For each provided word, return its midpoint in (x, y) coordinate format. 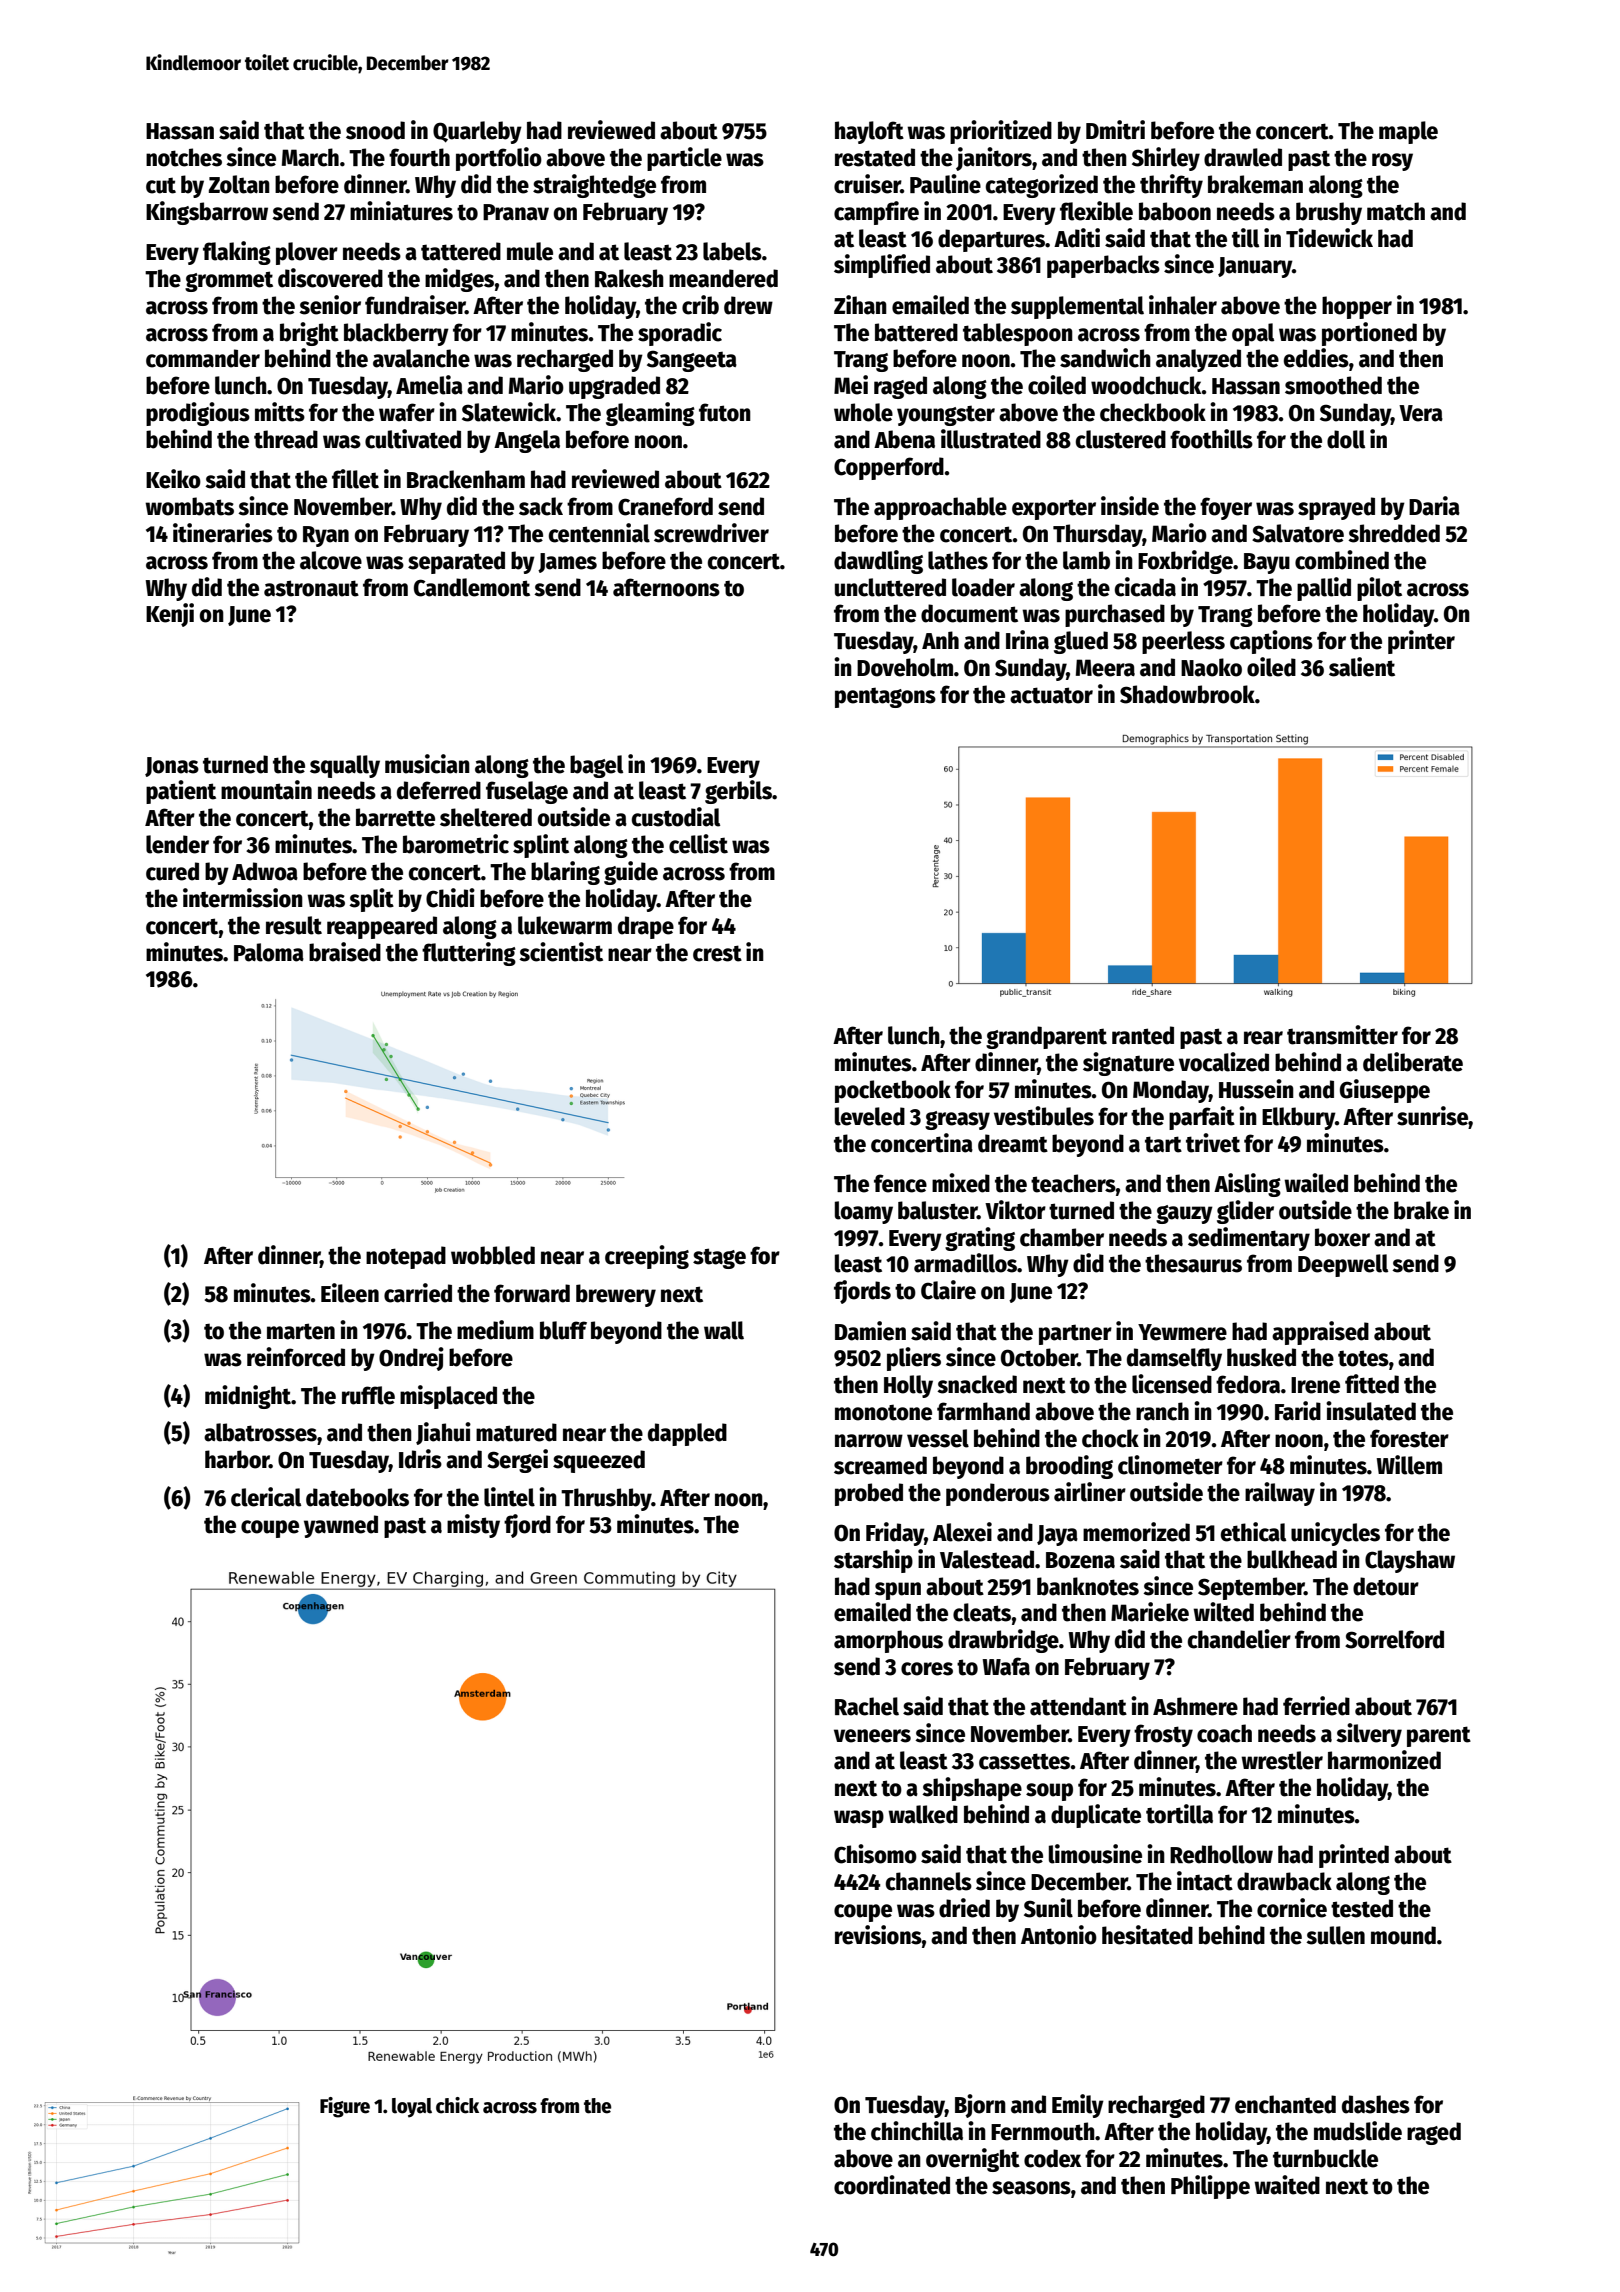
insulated (1371, 1411)
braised (345, 952)
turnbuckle (1325, 2158)
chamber (1062, 1237)
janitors (994, 159)
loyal (412, 2108)
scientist (561, 952)
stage (719, 1258)
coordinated (892, 2185)
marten (301, 1331)
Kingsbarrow (207, 213)
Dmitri (1115, 130)
